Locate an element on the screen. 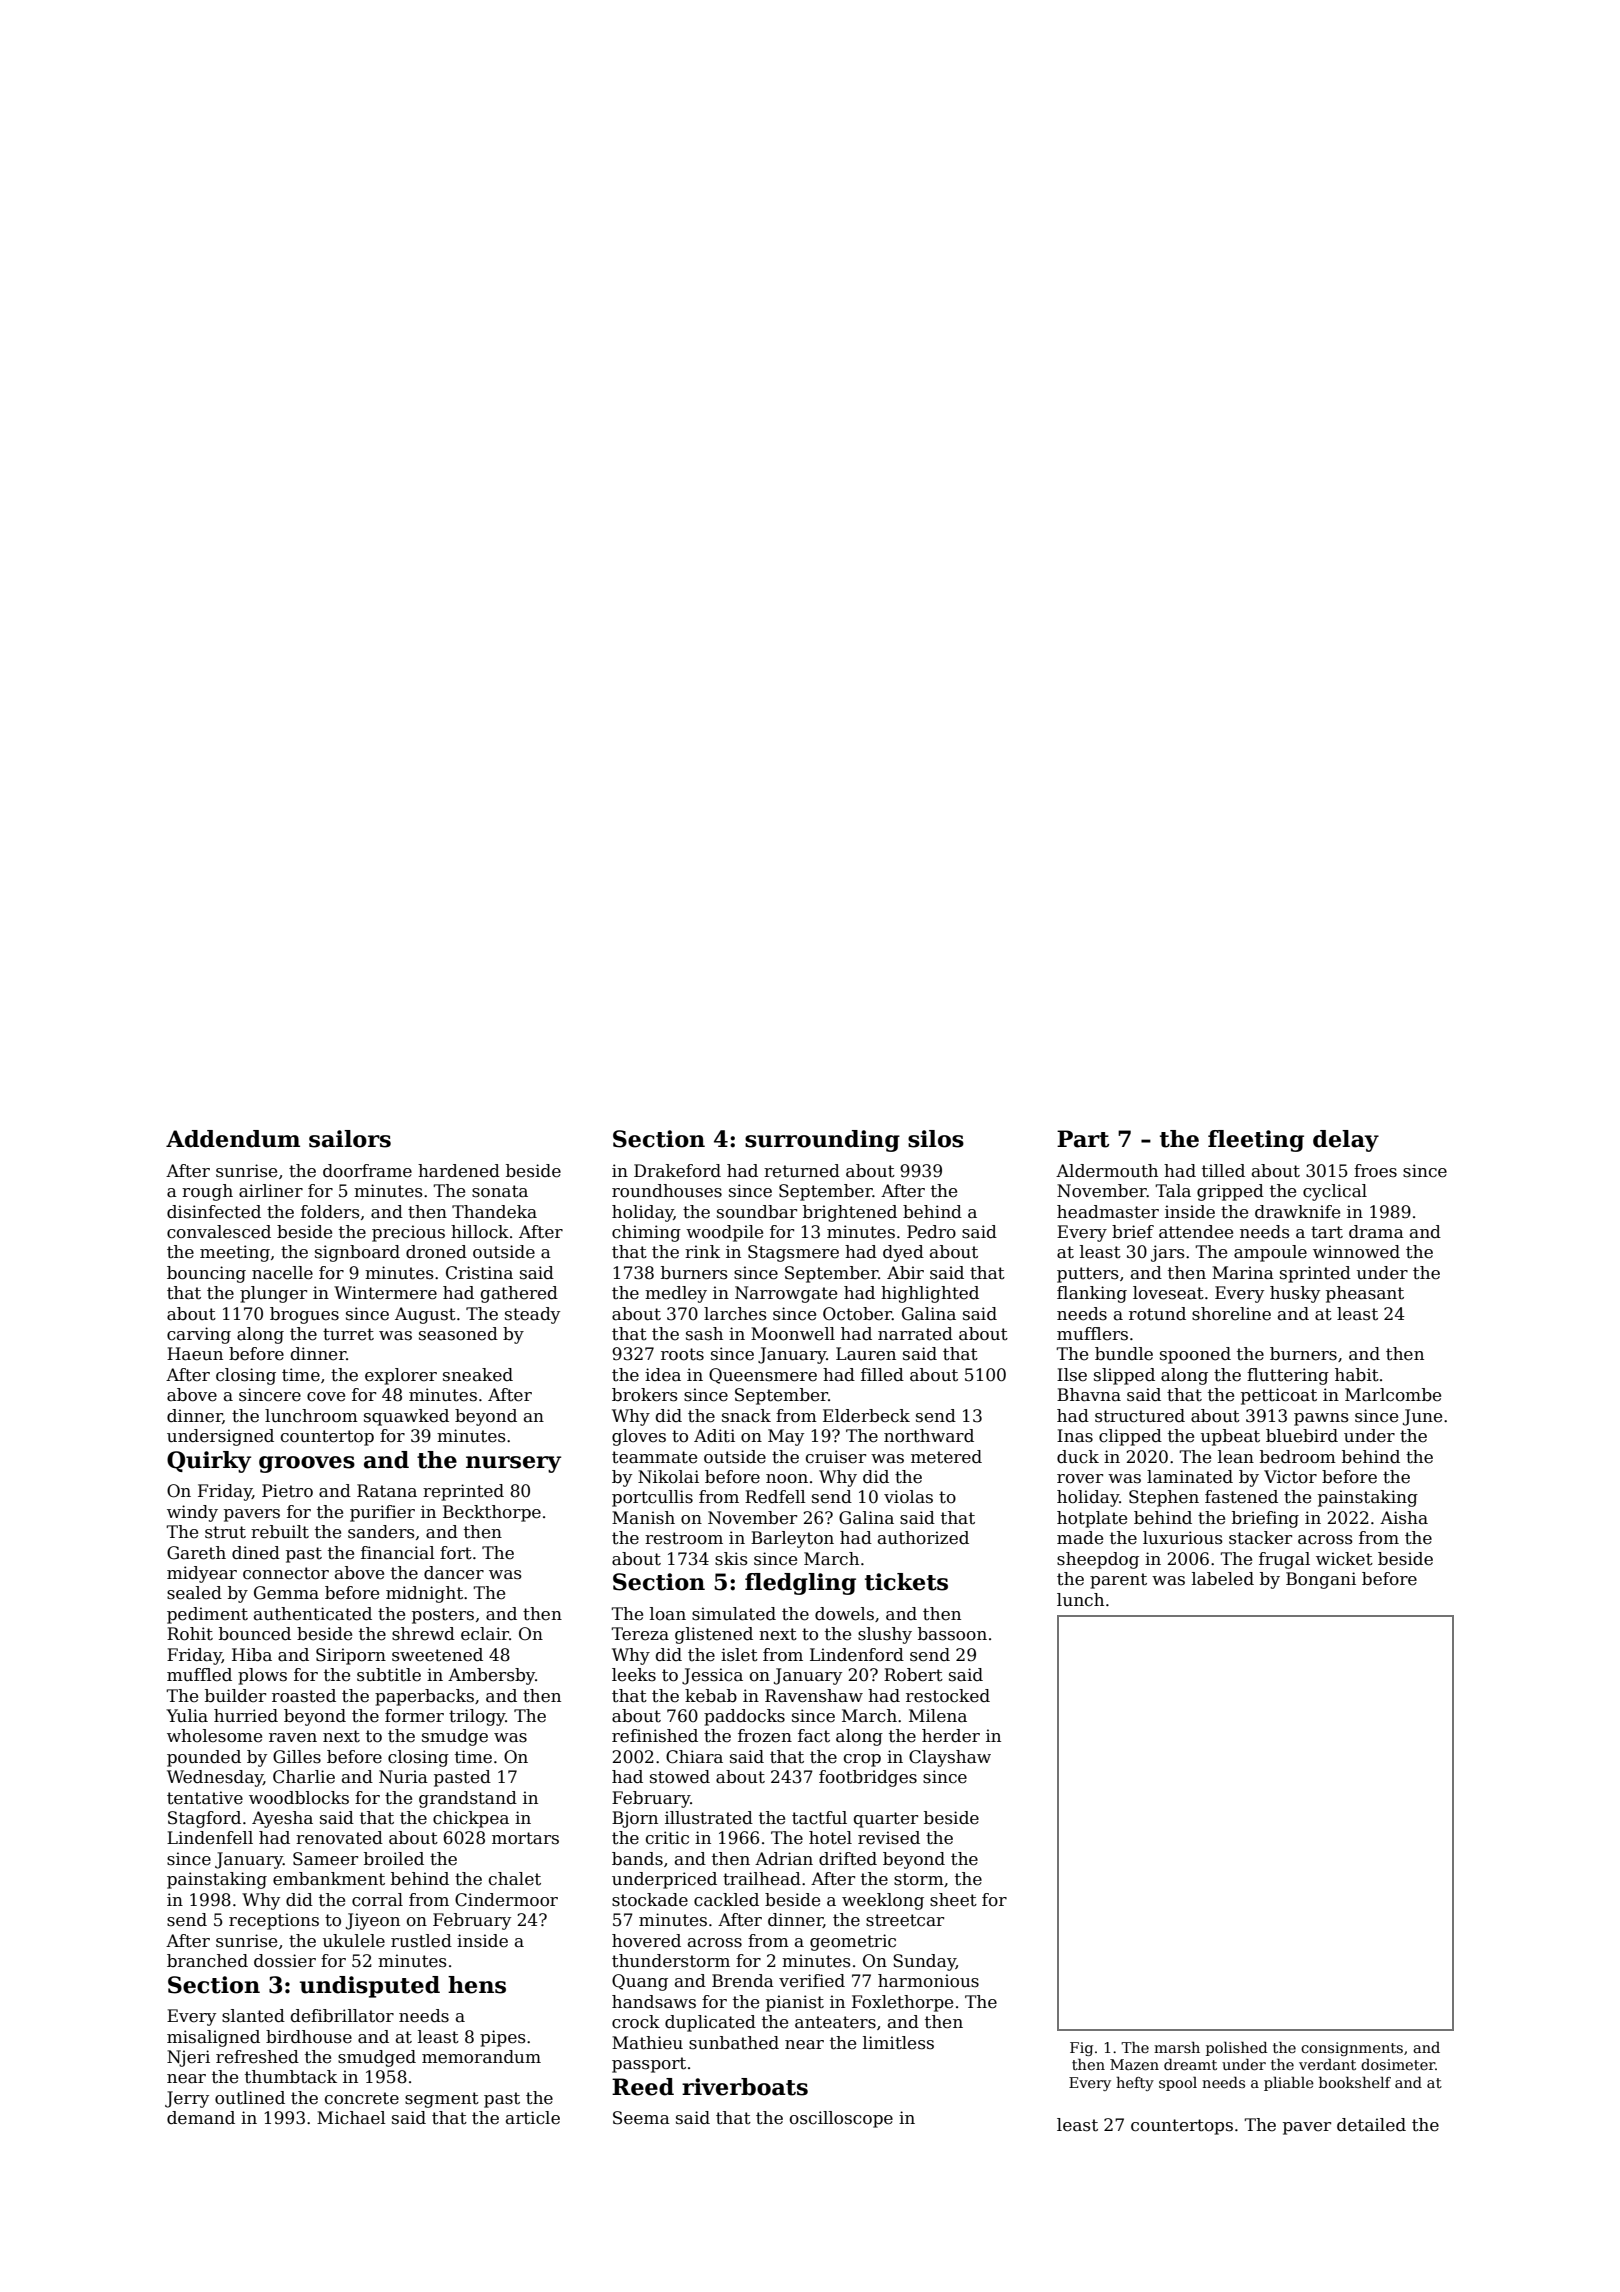 This screenshot has width=1620, height=2292. sash is located at coordinates (704, 1334).
